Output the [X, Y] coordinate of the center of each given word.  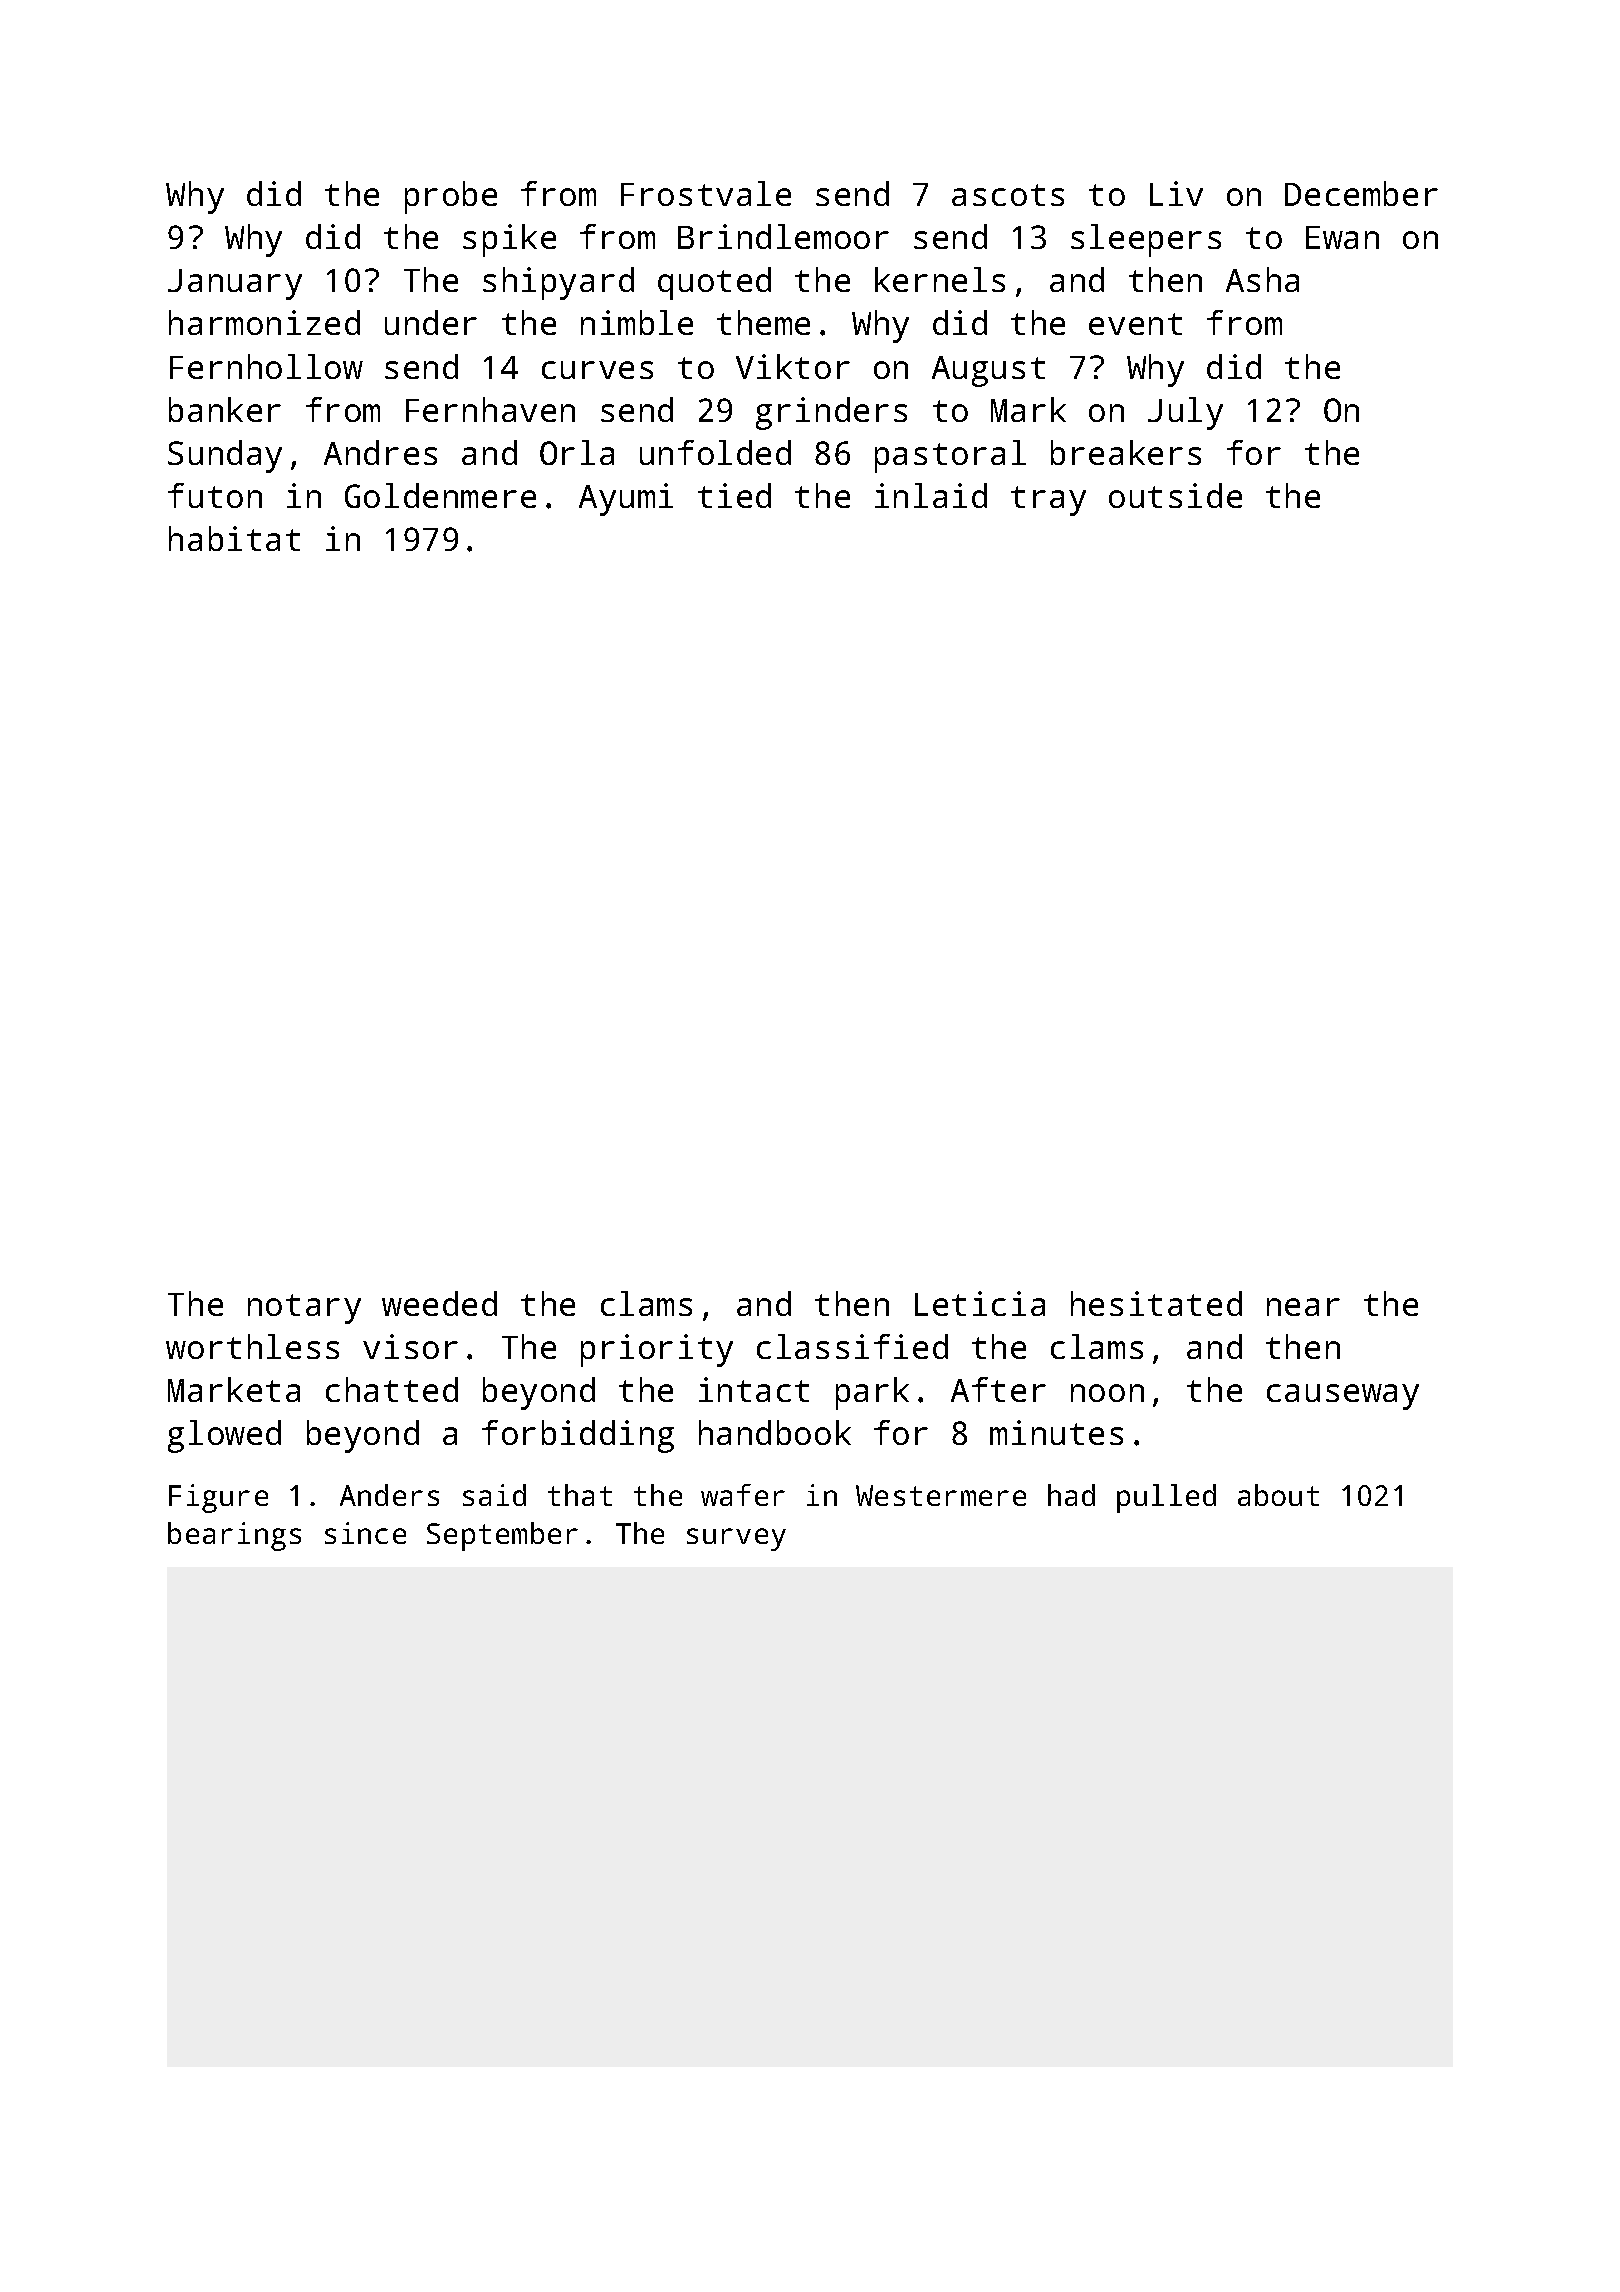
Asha [1262, 279]
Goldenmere [440, 495]
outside [1175, 495]
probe [451, 197]
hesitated [1156, 1303]
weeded [439, 1303]
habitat [234, 538]
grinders [831, 413]
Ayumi [626, 499]
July [1185, 413]
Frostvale [706, 193]
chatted [392, 1389]
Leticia [980, 1303]
